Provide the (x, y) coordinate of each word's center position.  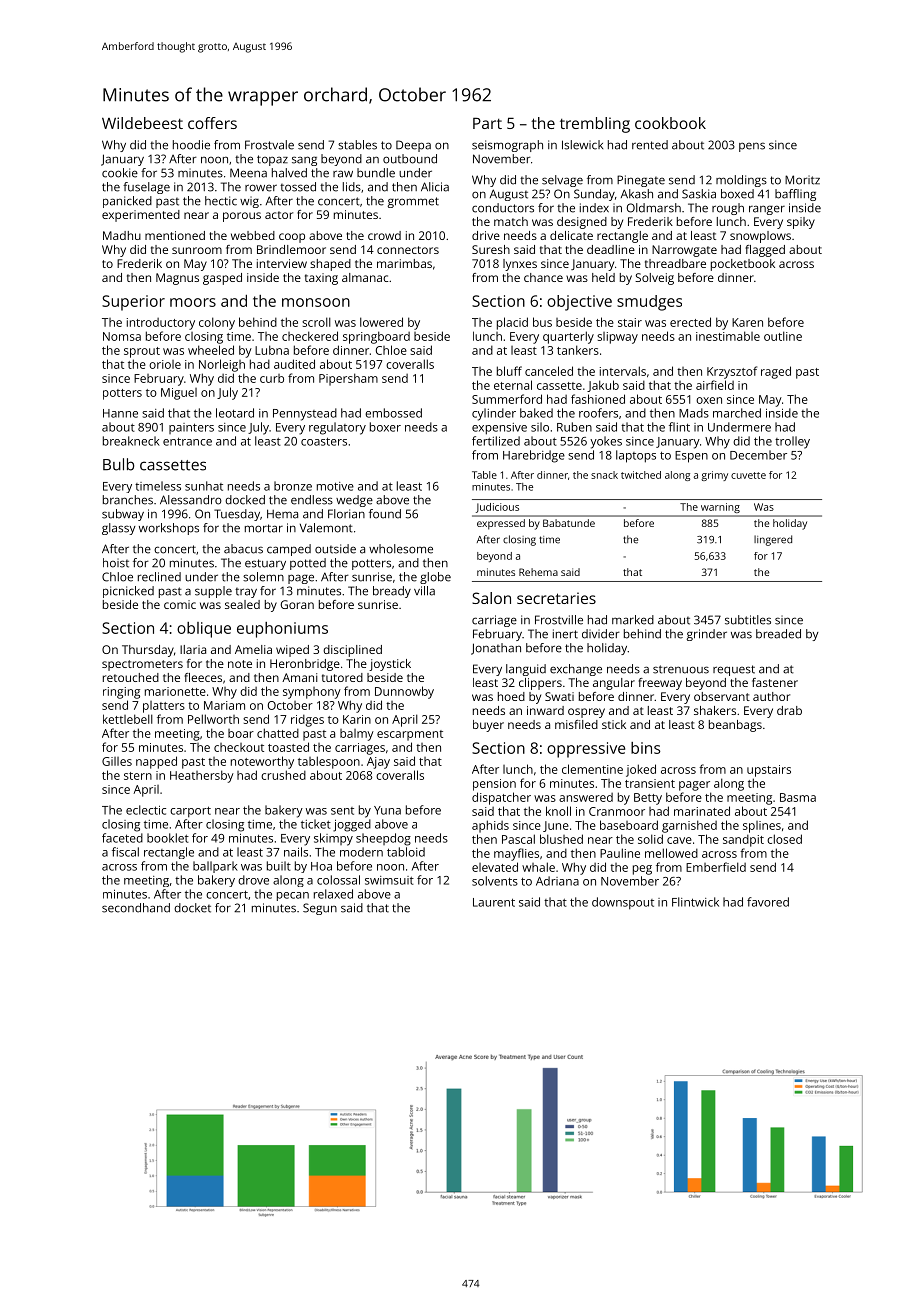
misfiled (576, 724)
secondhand (136, 908)
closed (784, 839)
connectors (408, 250)
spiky (801, 223)
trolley (792, 442)
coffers (212, 123)
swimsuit (389, 880)
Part (487, 123)
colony (217, 323)
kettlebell (128, 719)
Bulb (118, 464)
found (385, 514)
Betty (648, 799)
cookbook (670, 123)
